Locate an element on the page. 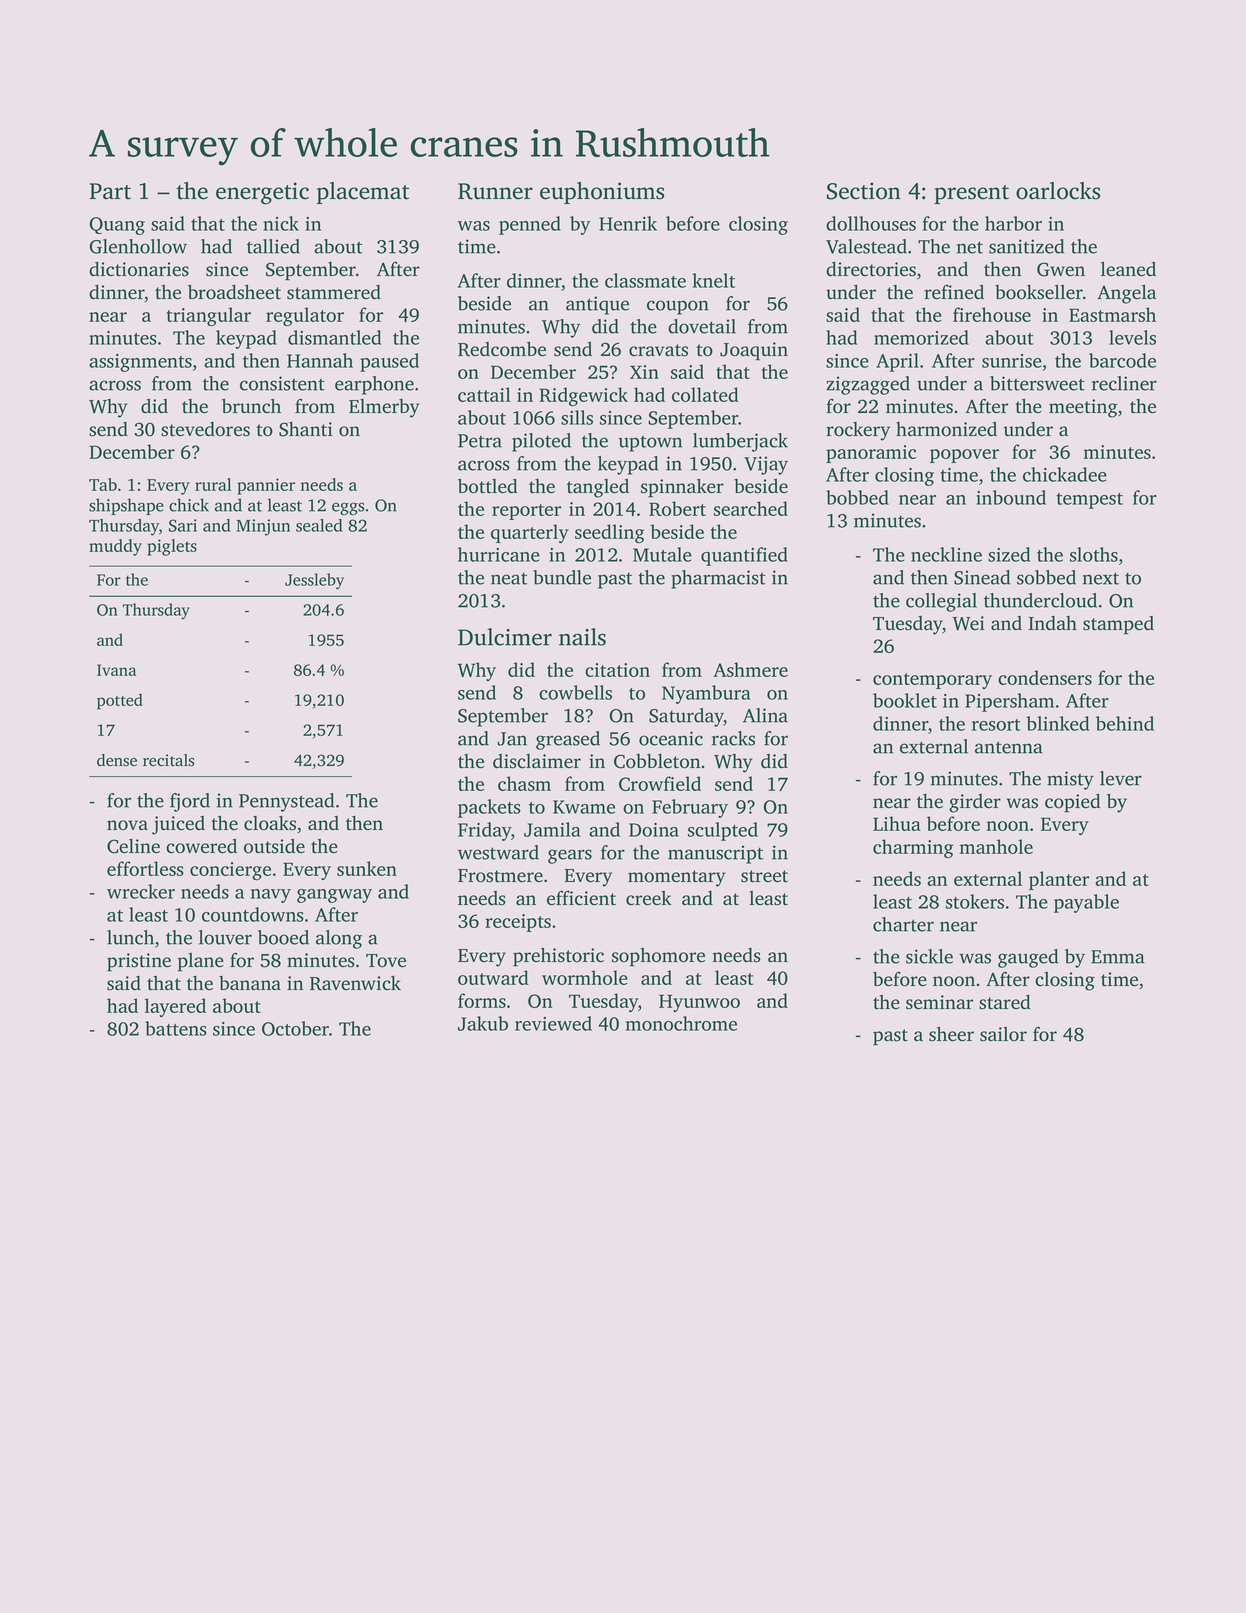 The height and width of the image is (1613, 1246). classmate is located at coordinates (645, 280).
